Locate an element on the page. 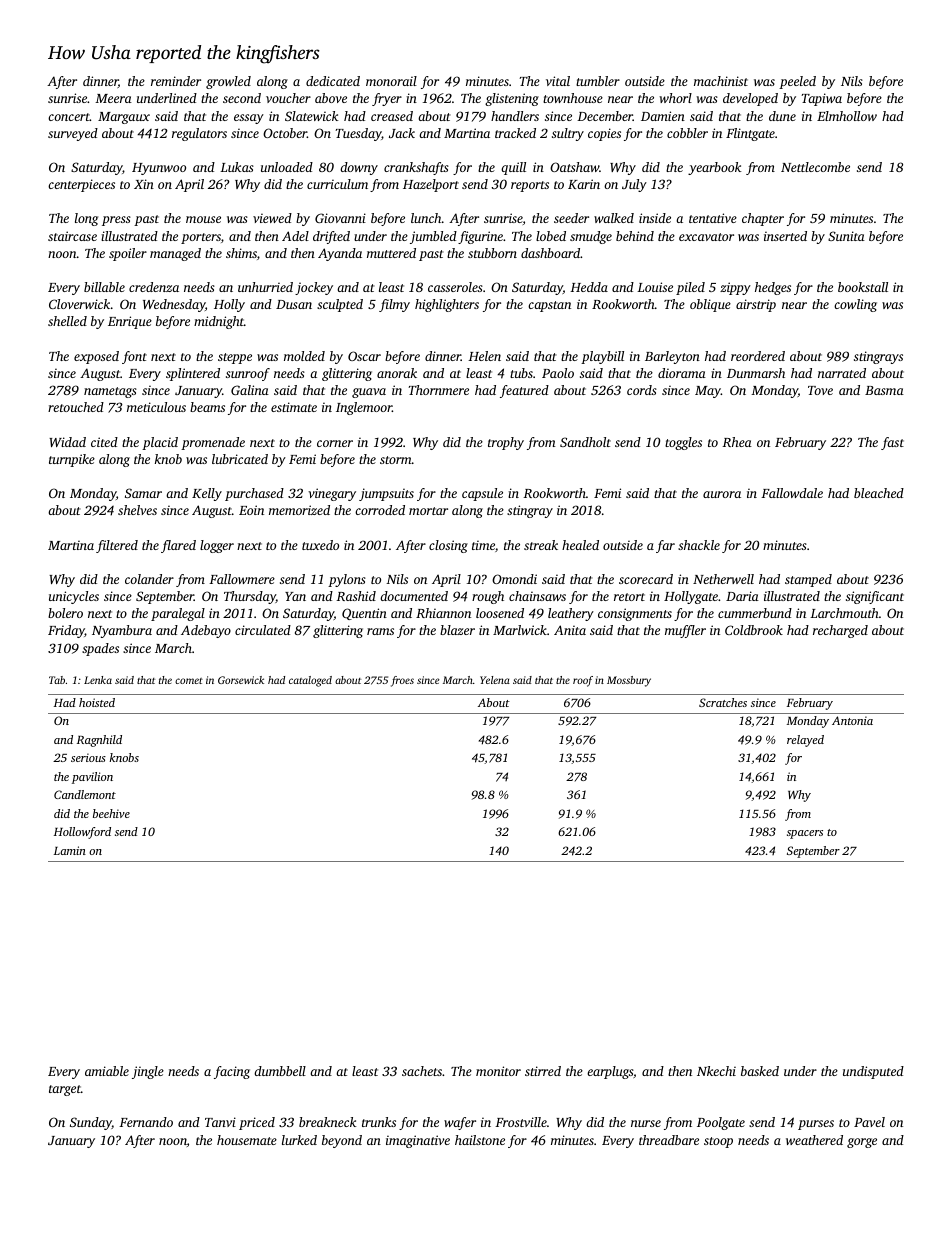  trophy is located at coordinates (506, 443).
